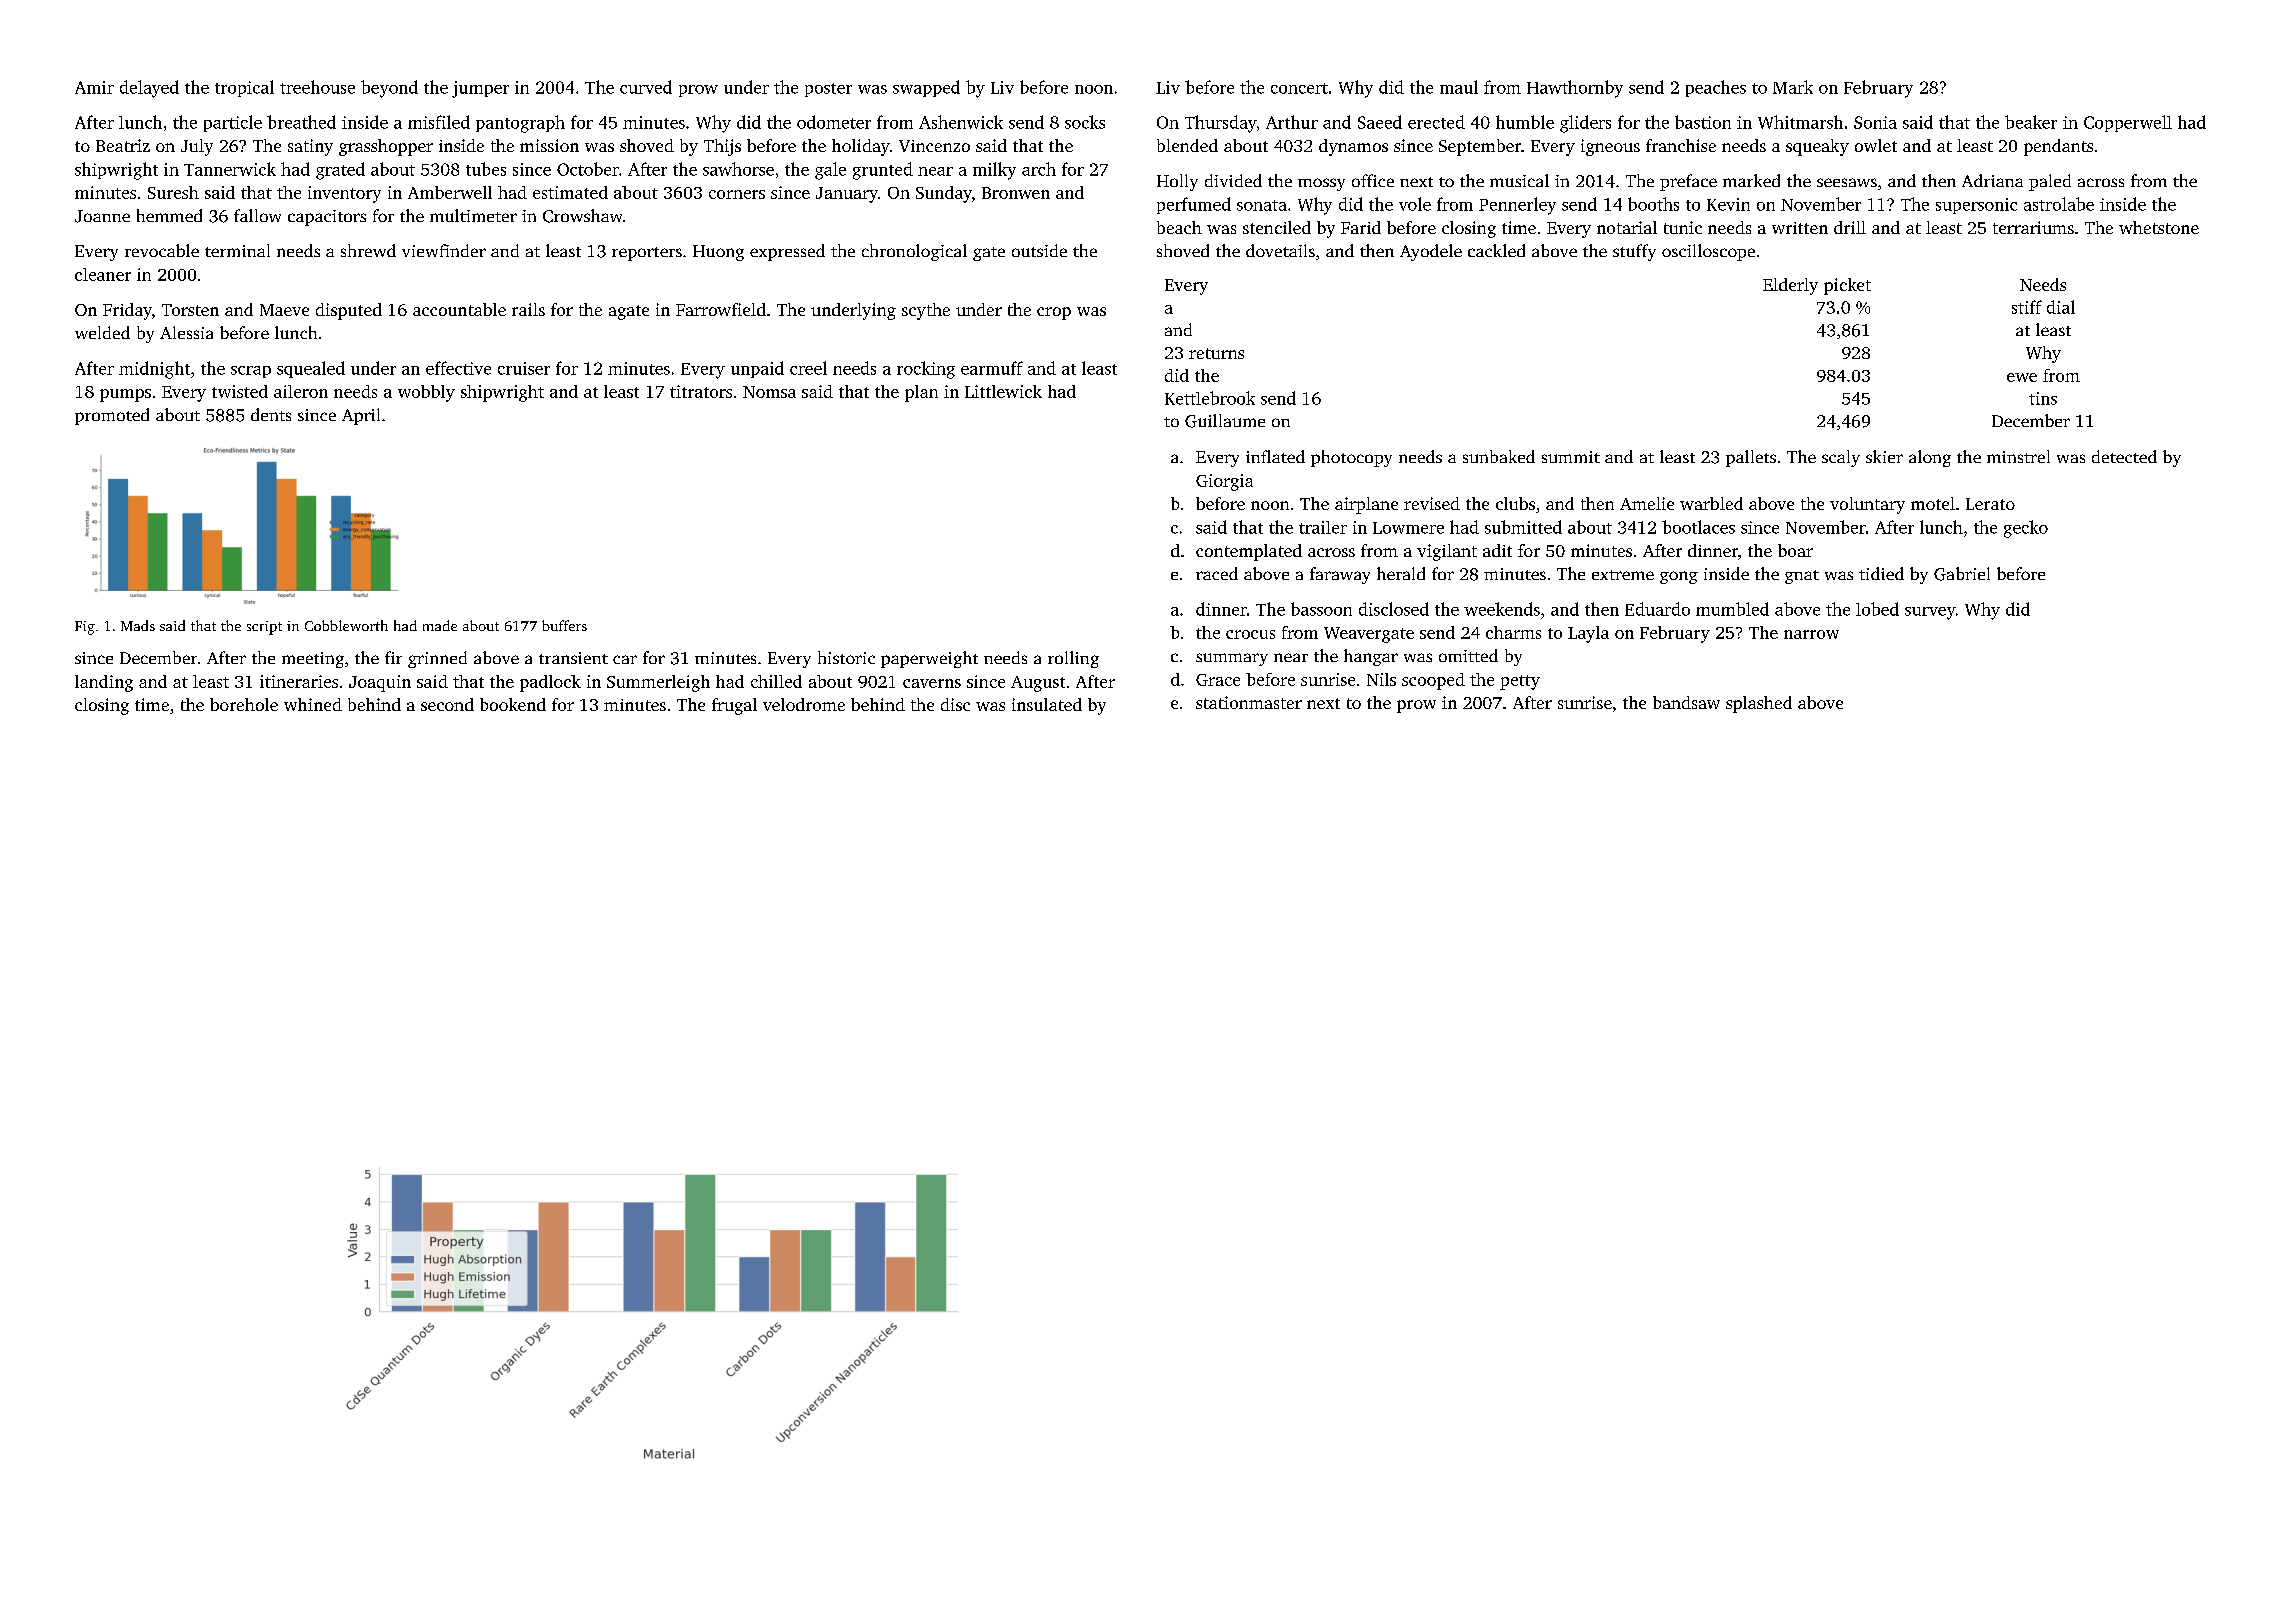 The height and width of the page is (1614, 2282). Describe the element at coordinates (1436, 122) in the page. I see `erected` at that location.
